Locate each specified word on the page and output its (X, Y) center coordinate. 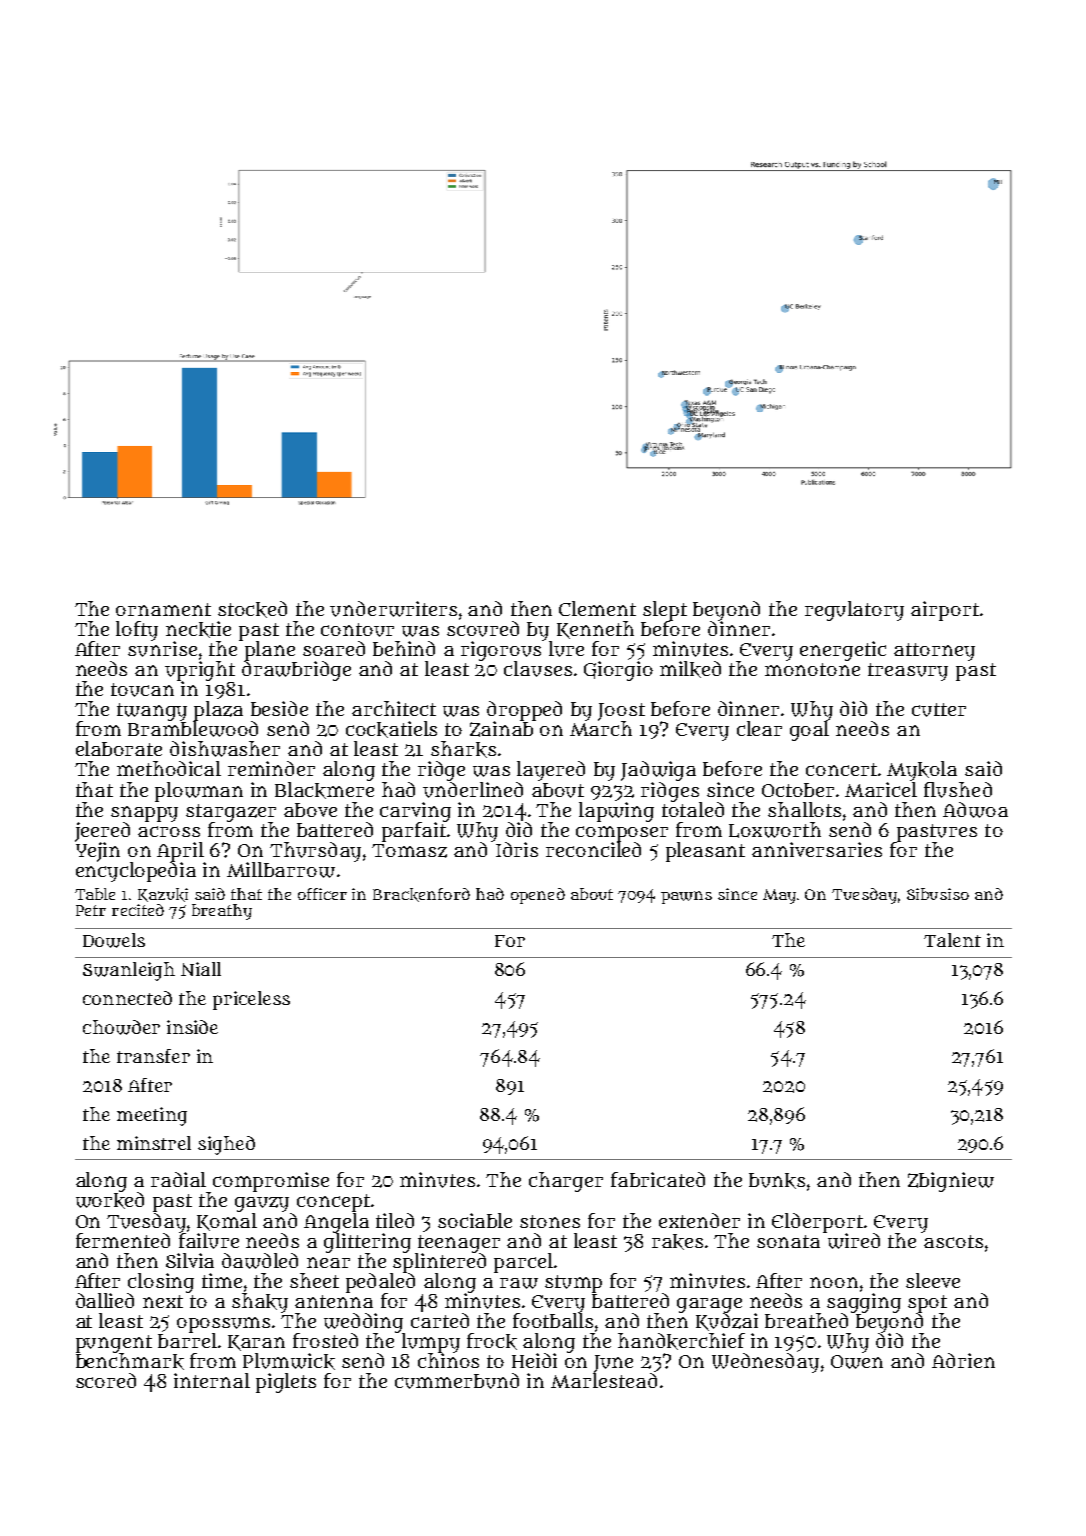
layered (551, 771)
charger (566, 1182)
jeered (102, 832)
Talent (952, 940)
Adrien (963, 1360)
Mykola (922, 771)
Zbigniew (951, 1182)
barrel (187, 1340)
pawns (686, 897)
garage (709, 1305)
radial (178, 1179)
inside (192, 1027)
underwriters (393, 609)
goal (809, 731)
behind (404, 648)
